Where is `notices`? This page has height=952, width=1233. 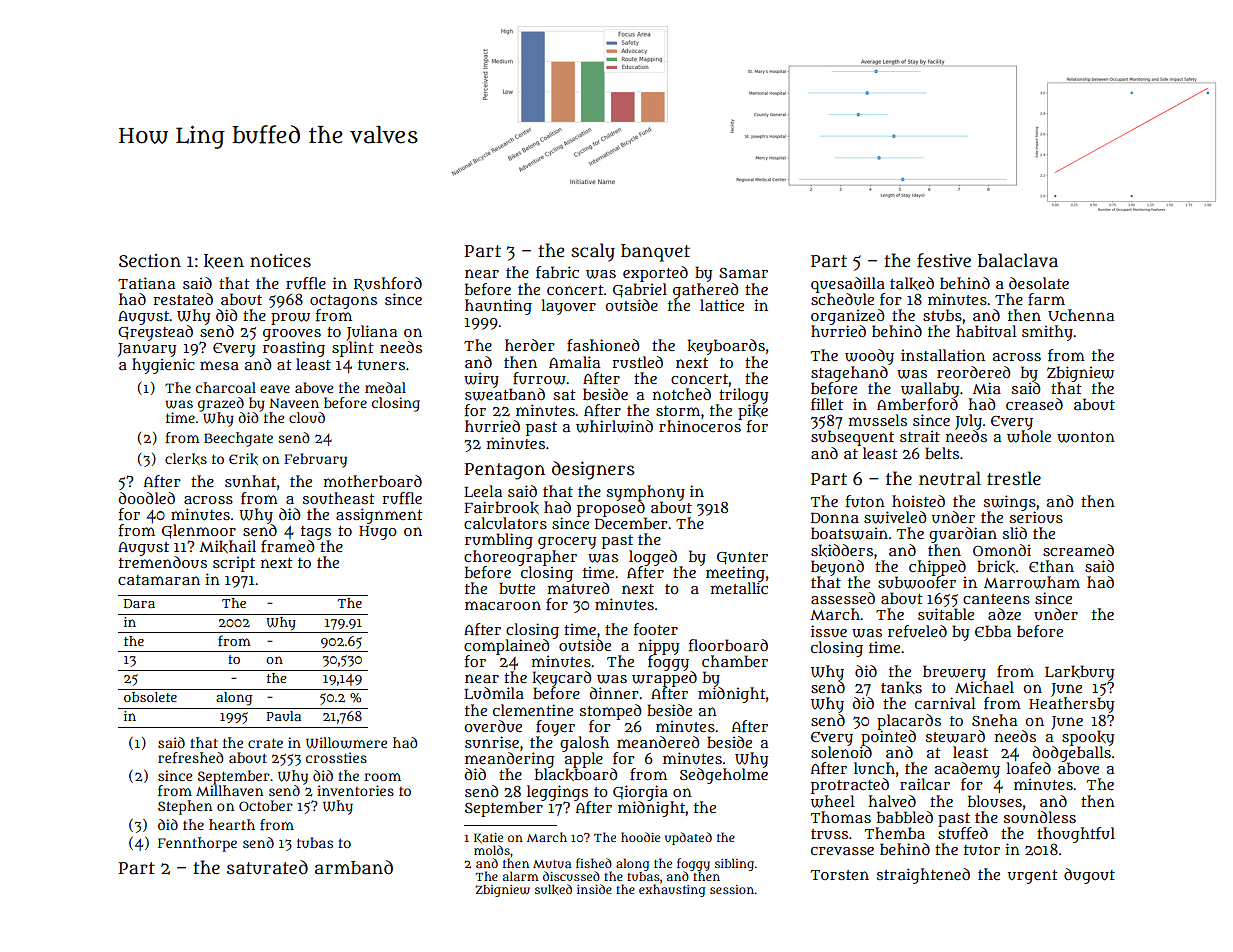 notices is located at coordinates (280, 261).
